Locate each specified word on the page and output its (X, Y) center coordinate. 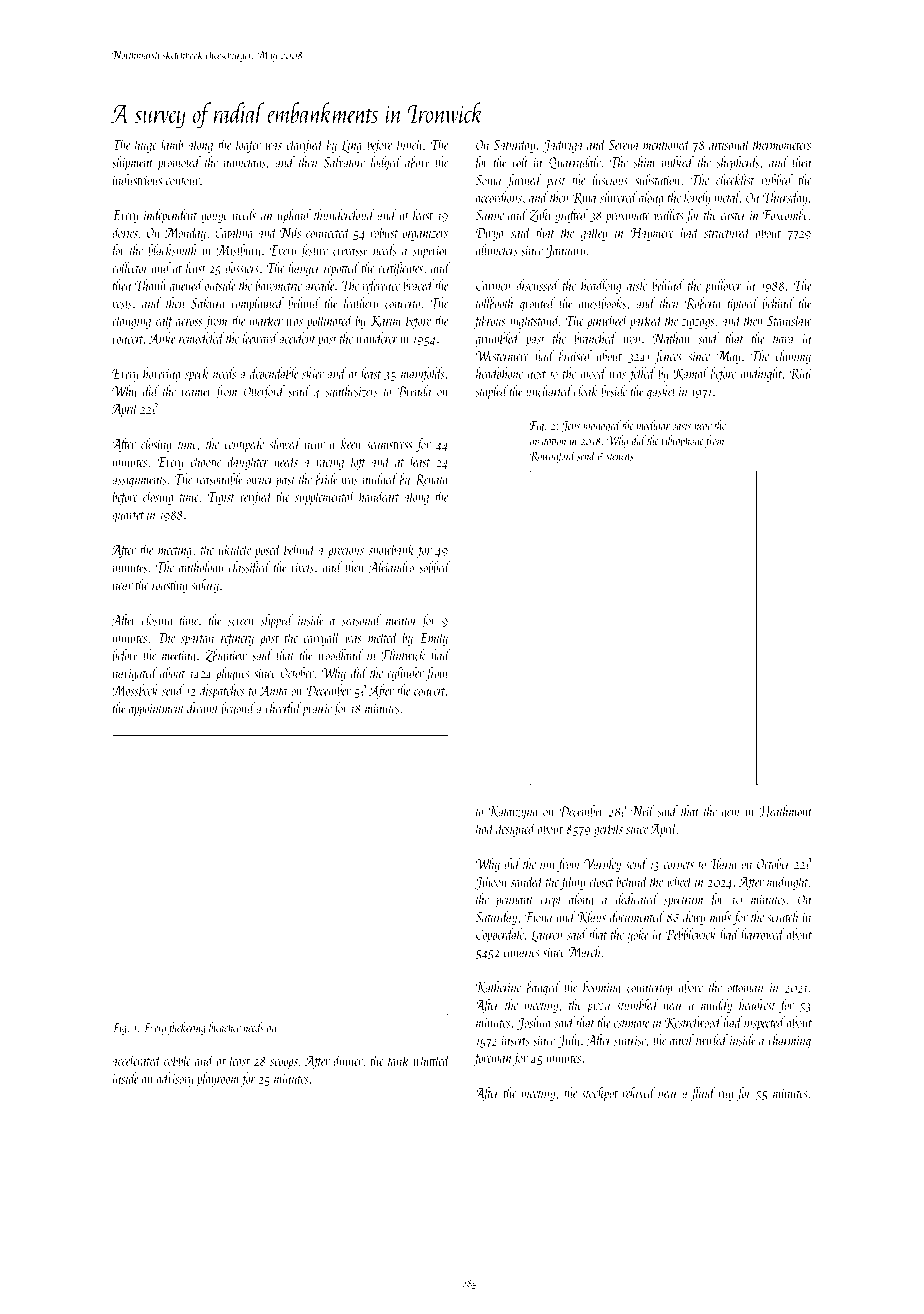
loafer (248, 145)
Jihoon (491, 882)
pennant (514, 902)
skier (313, 373)
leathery (361, 304)
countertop (650, 990)
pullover (723, 286)
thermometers (782, 144)
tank (398, 1060)
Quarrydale (575, 163)
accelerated (137, 1060)
